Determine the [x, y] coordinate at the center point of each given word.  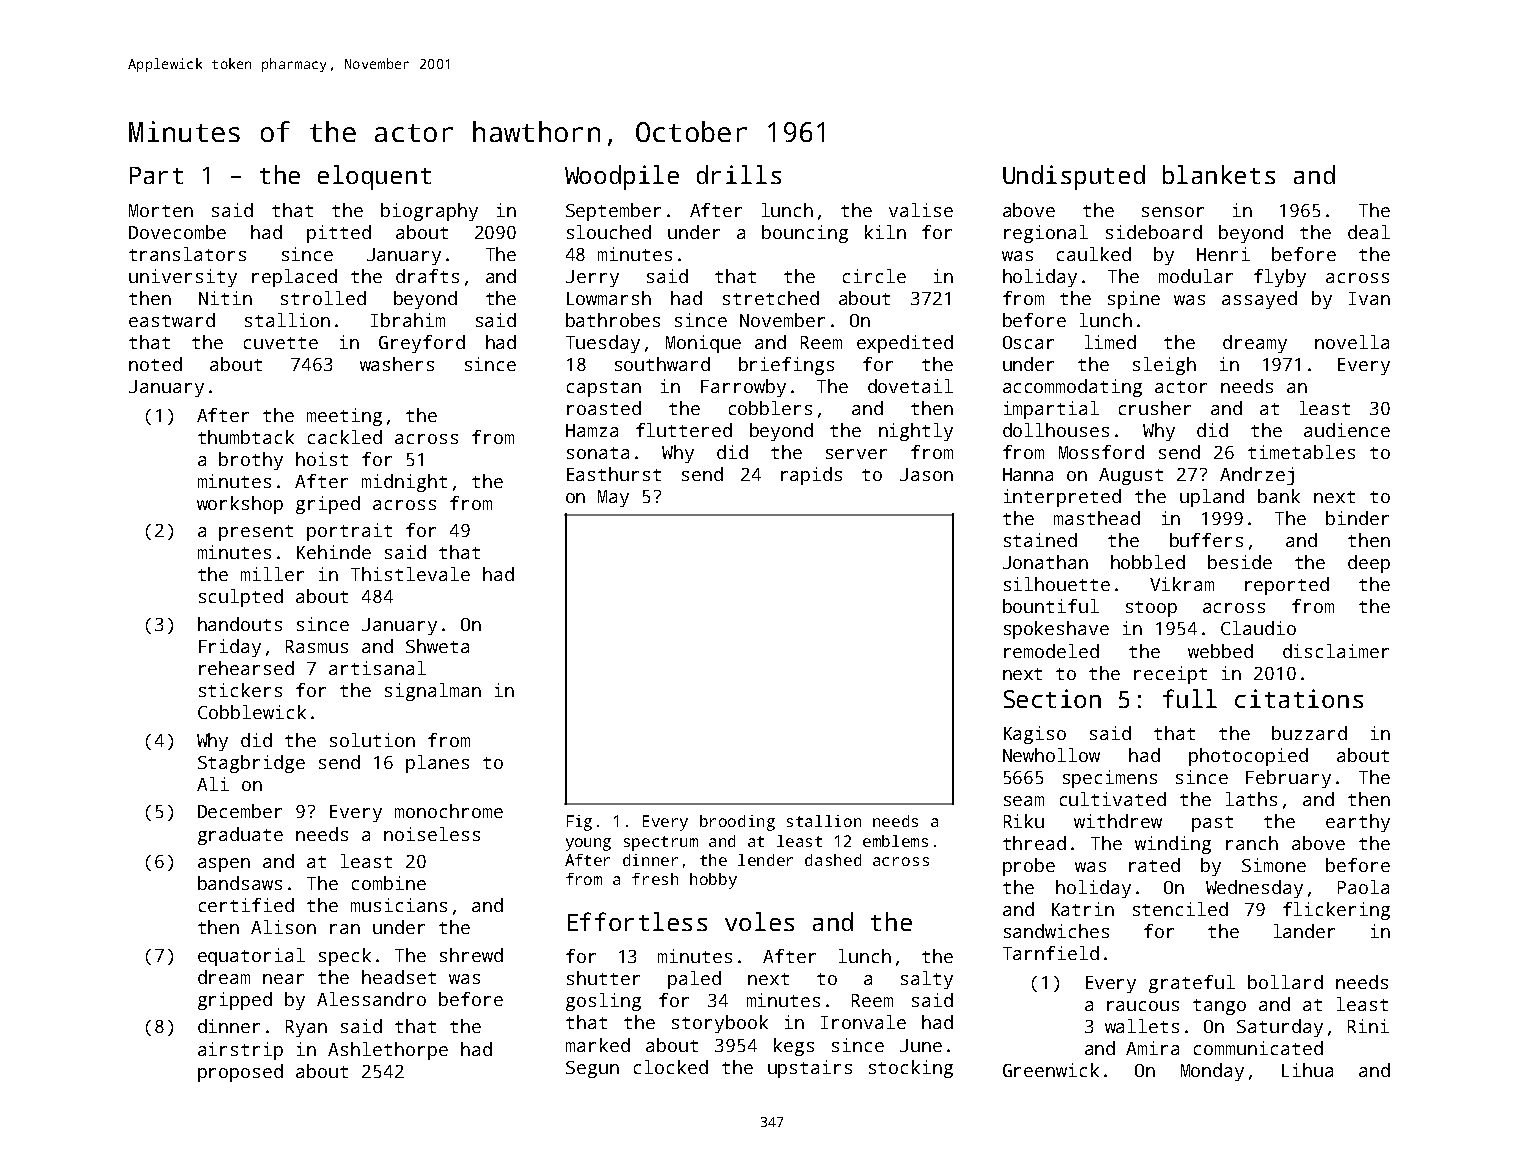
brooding [737, 823]
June [921, 1045]
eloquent [374, 177]
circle [874, 276]
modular [1196, 276]
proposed [240, 1073]
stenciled [1180, 909]
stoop [1151, 609]
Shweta [437, 646]
